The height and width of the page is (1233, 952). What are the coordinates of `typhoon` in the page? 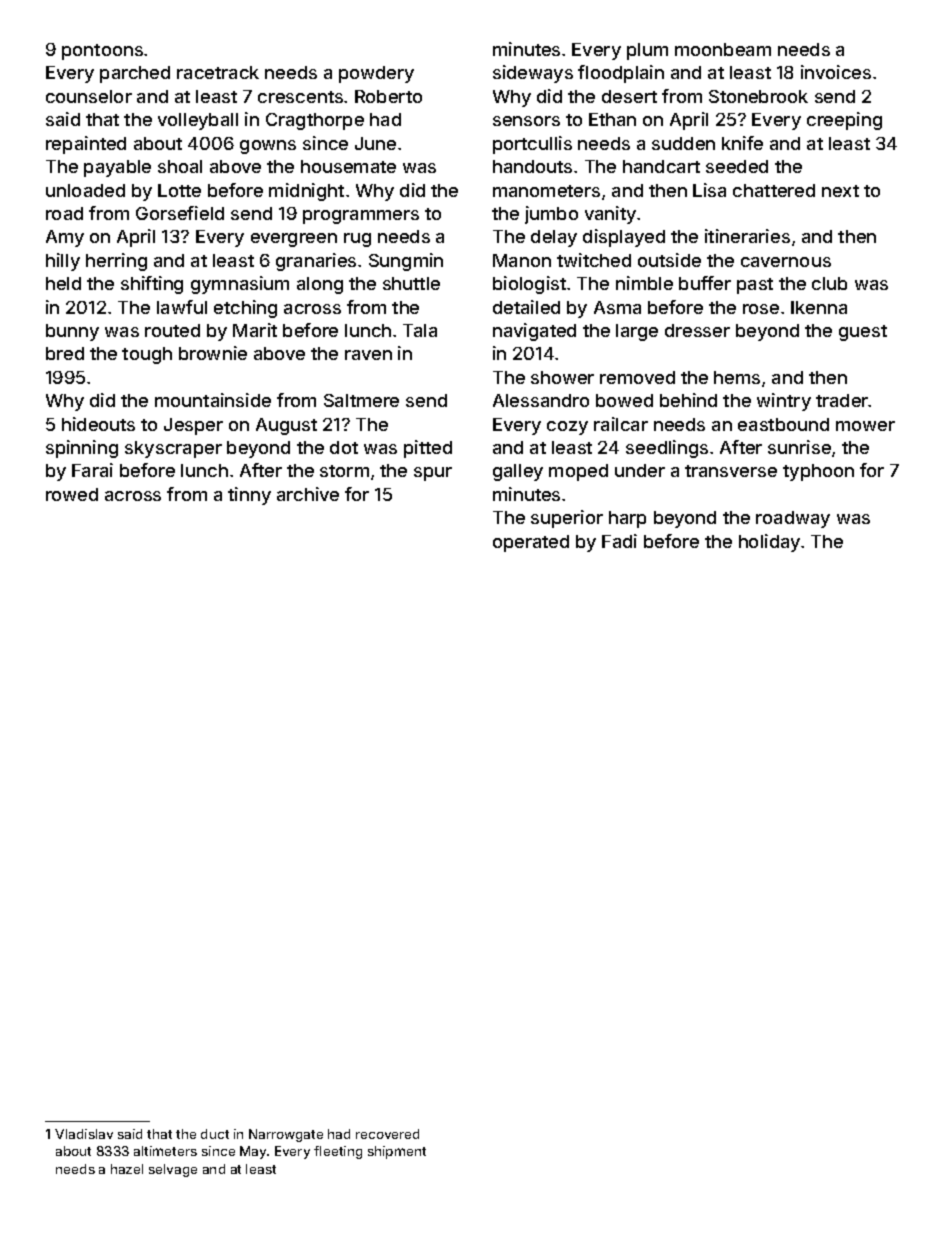 It's located at (818, 472).
